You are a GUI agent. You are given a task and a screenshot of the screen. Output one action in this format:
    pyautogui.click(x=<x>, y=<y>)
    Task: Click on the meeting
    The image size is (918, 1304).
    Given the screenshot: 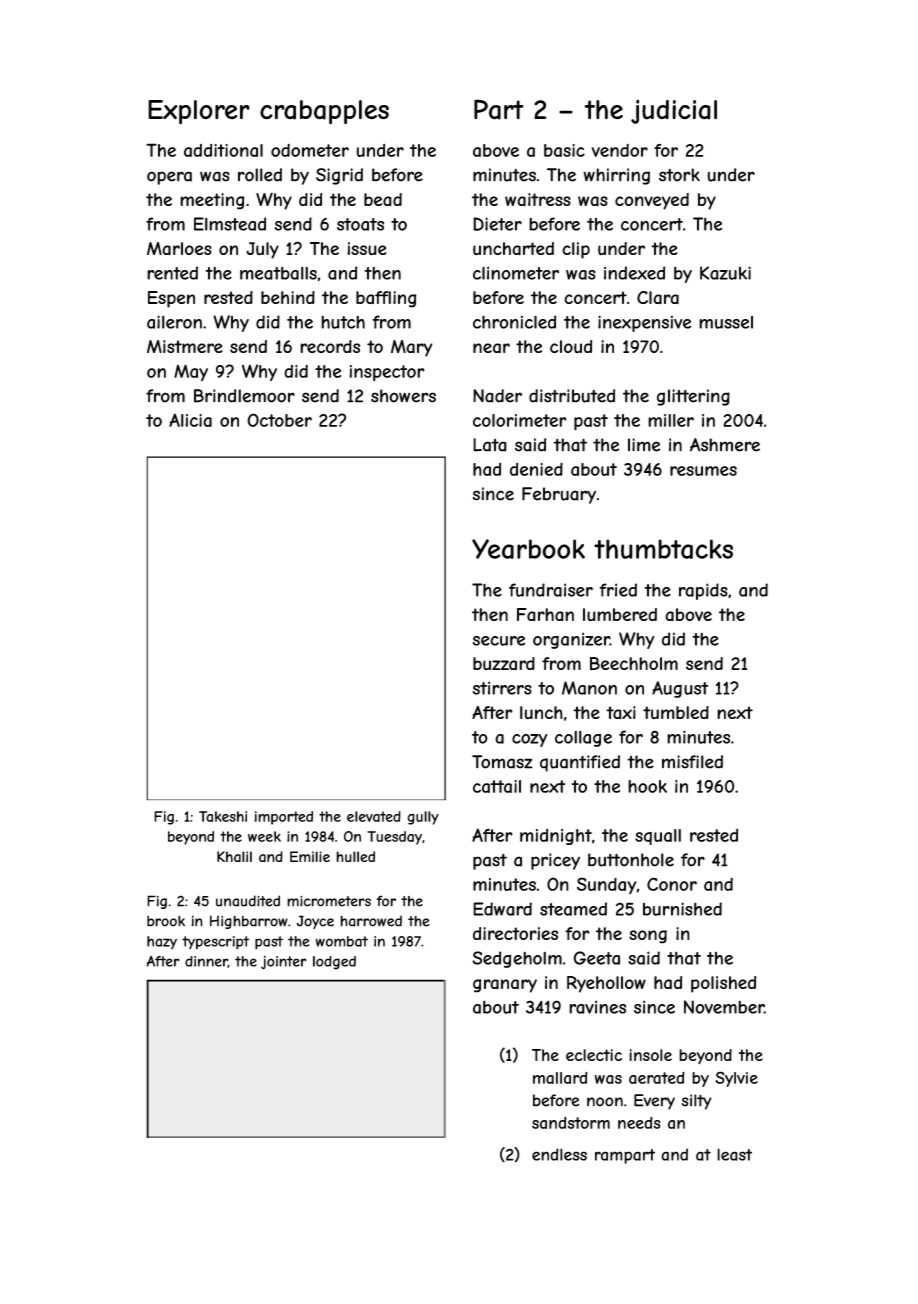 What is the action you would take?
    pyautogui.click(x=212, y=201)
